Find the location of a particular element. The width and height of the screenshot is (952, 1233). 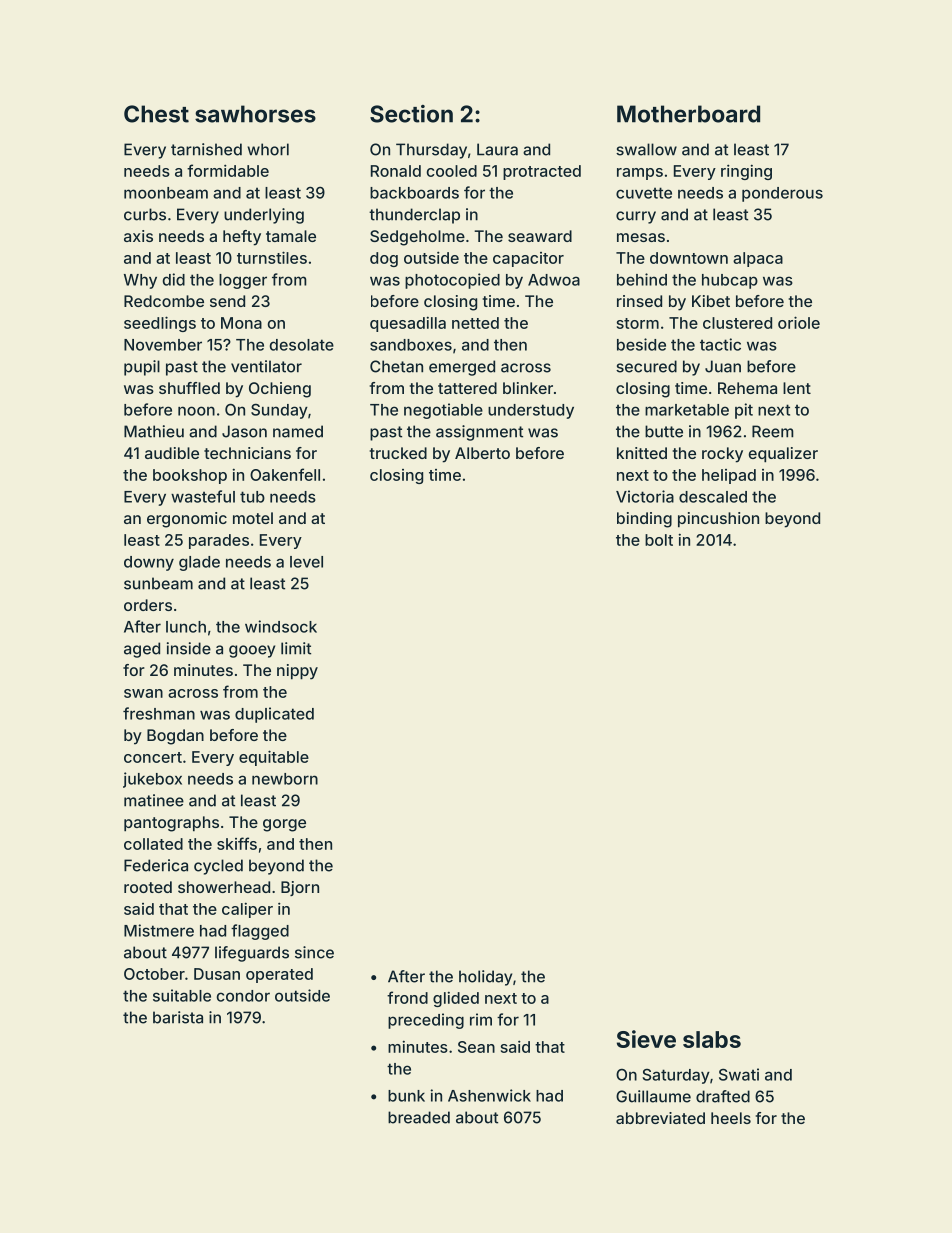

pupil is located at coordinates (142, 368).
